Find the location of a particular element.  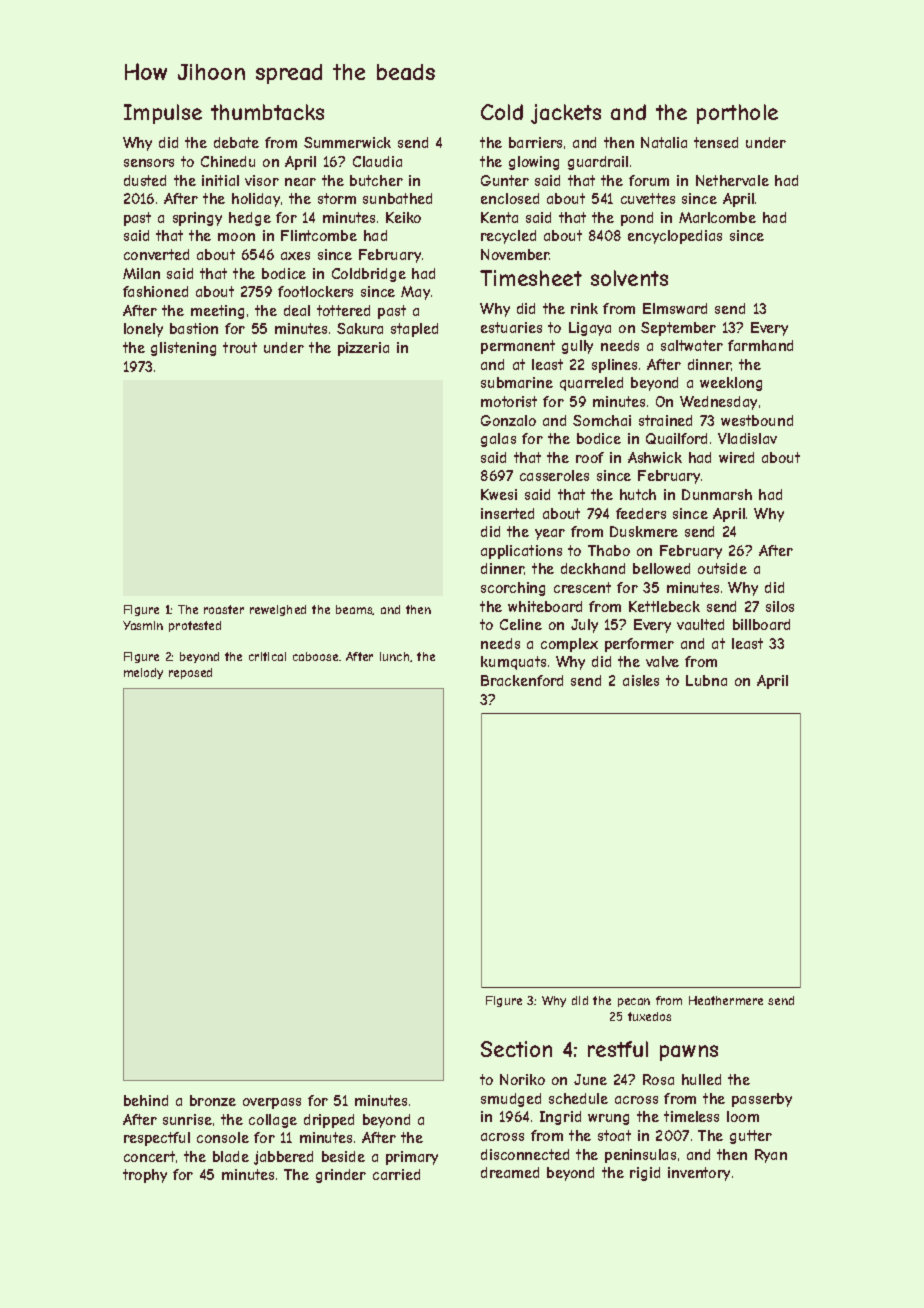

Milan is located at coordinates (141, 273).
